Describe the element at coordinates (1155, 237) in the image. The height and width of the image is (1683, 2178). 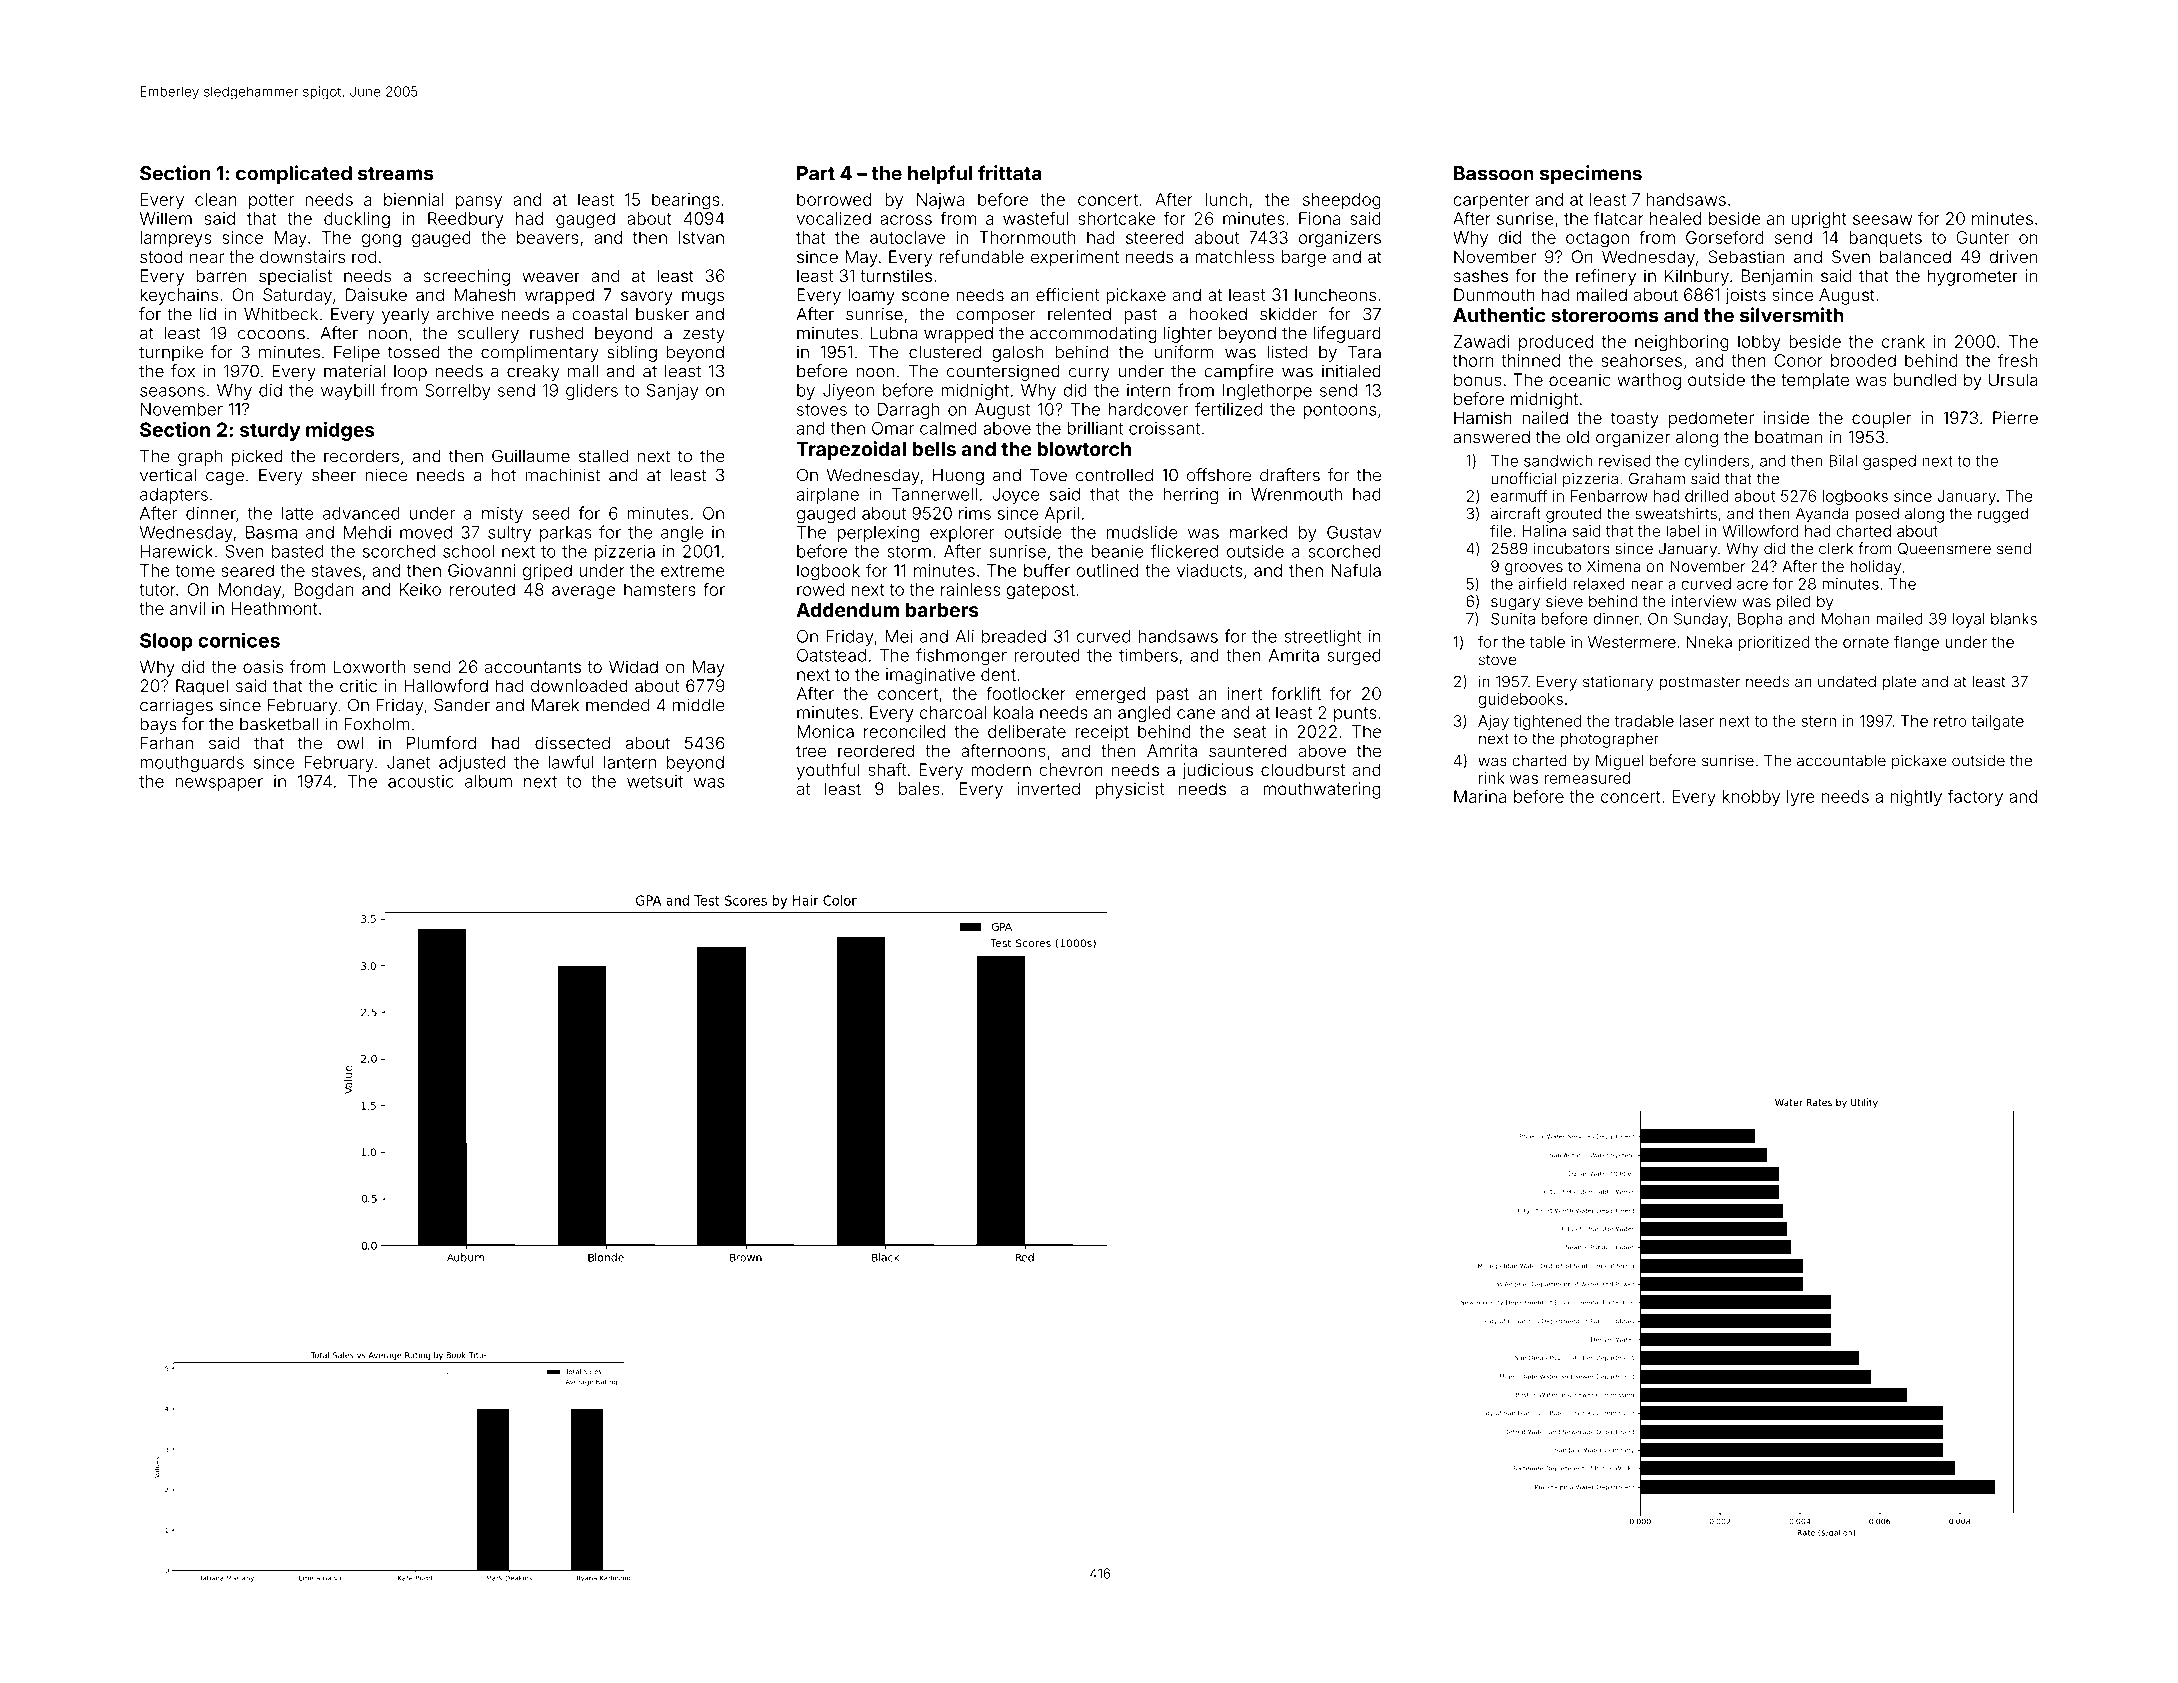
I see `steered` at that location.
